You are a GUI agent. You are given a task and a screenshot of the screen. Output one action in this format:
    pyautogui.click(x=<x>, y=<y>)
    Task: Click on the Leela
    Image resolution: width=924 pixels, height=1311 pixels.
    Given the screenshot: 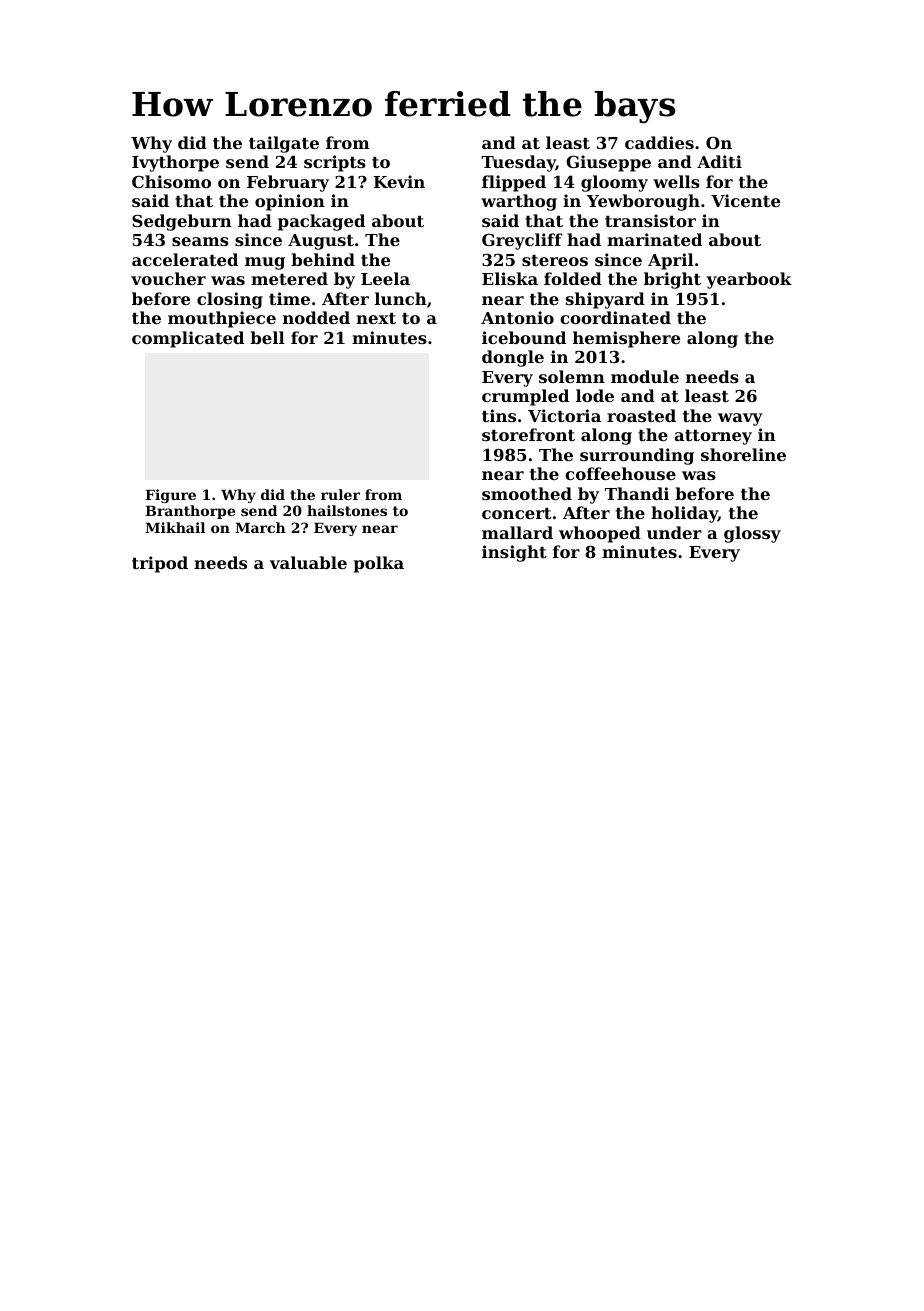 What is the action you would take?
    pyautogui.click(x=385, y=278)
